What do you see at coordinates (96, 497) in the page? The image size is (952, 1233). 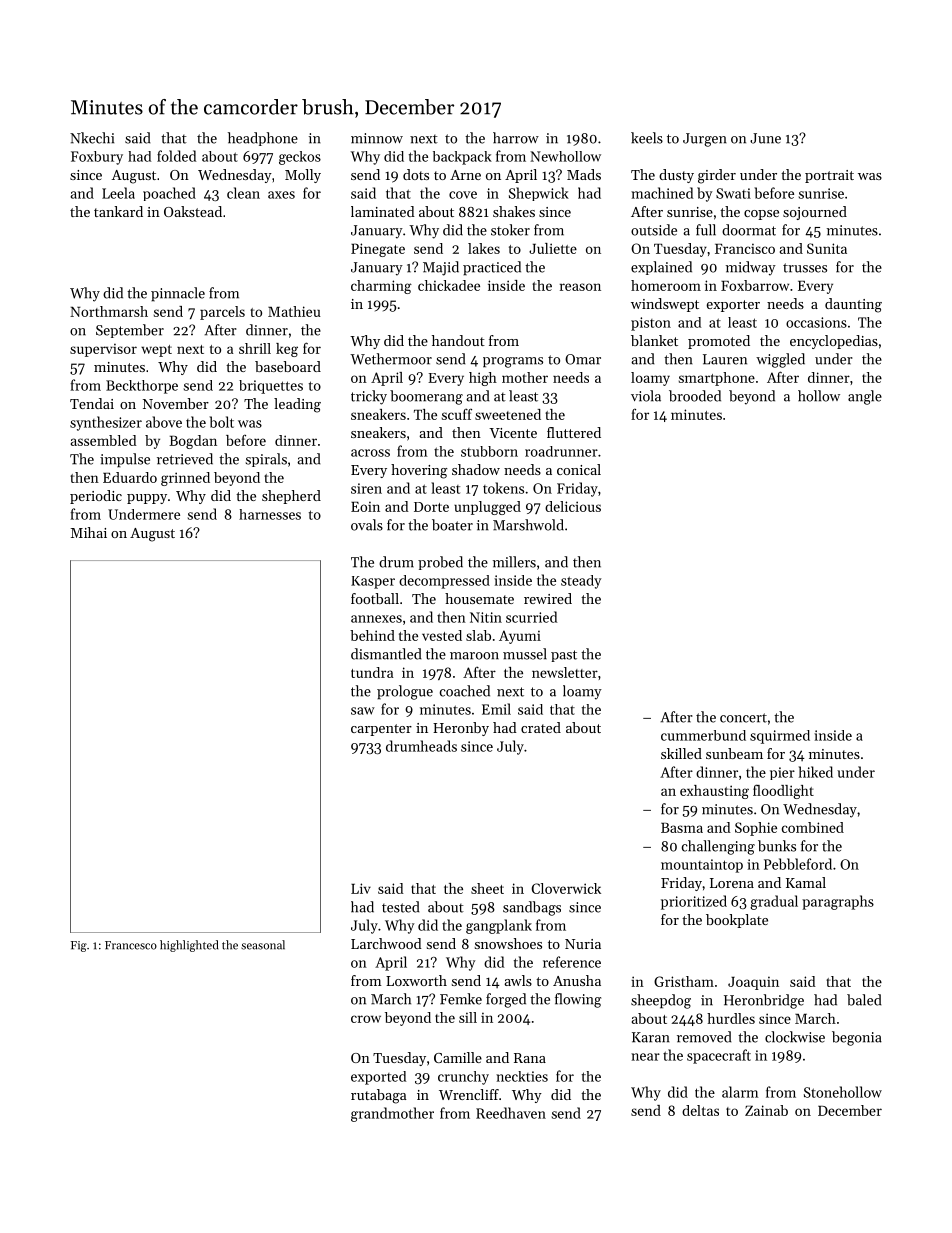 I see `periodic` at bounding box center [96, 497].
